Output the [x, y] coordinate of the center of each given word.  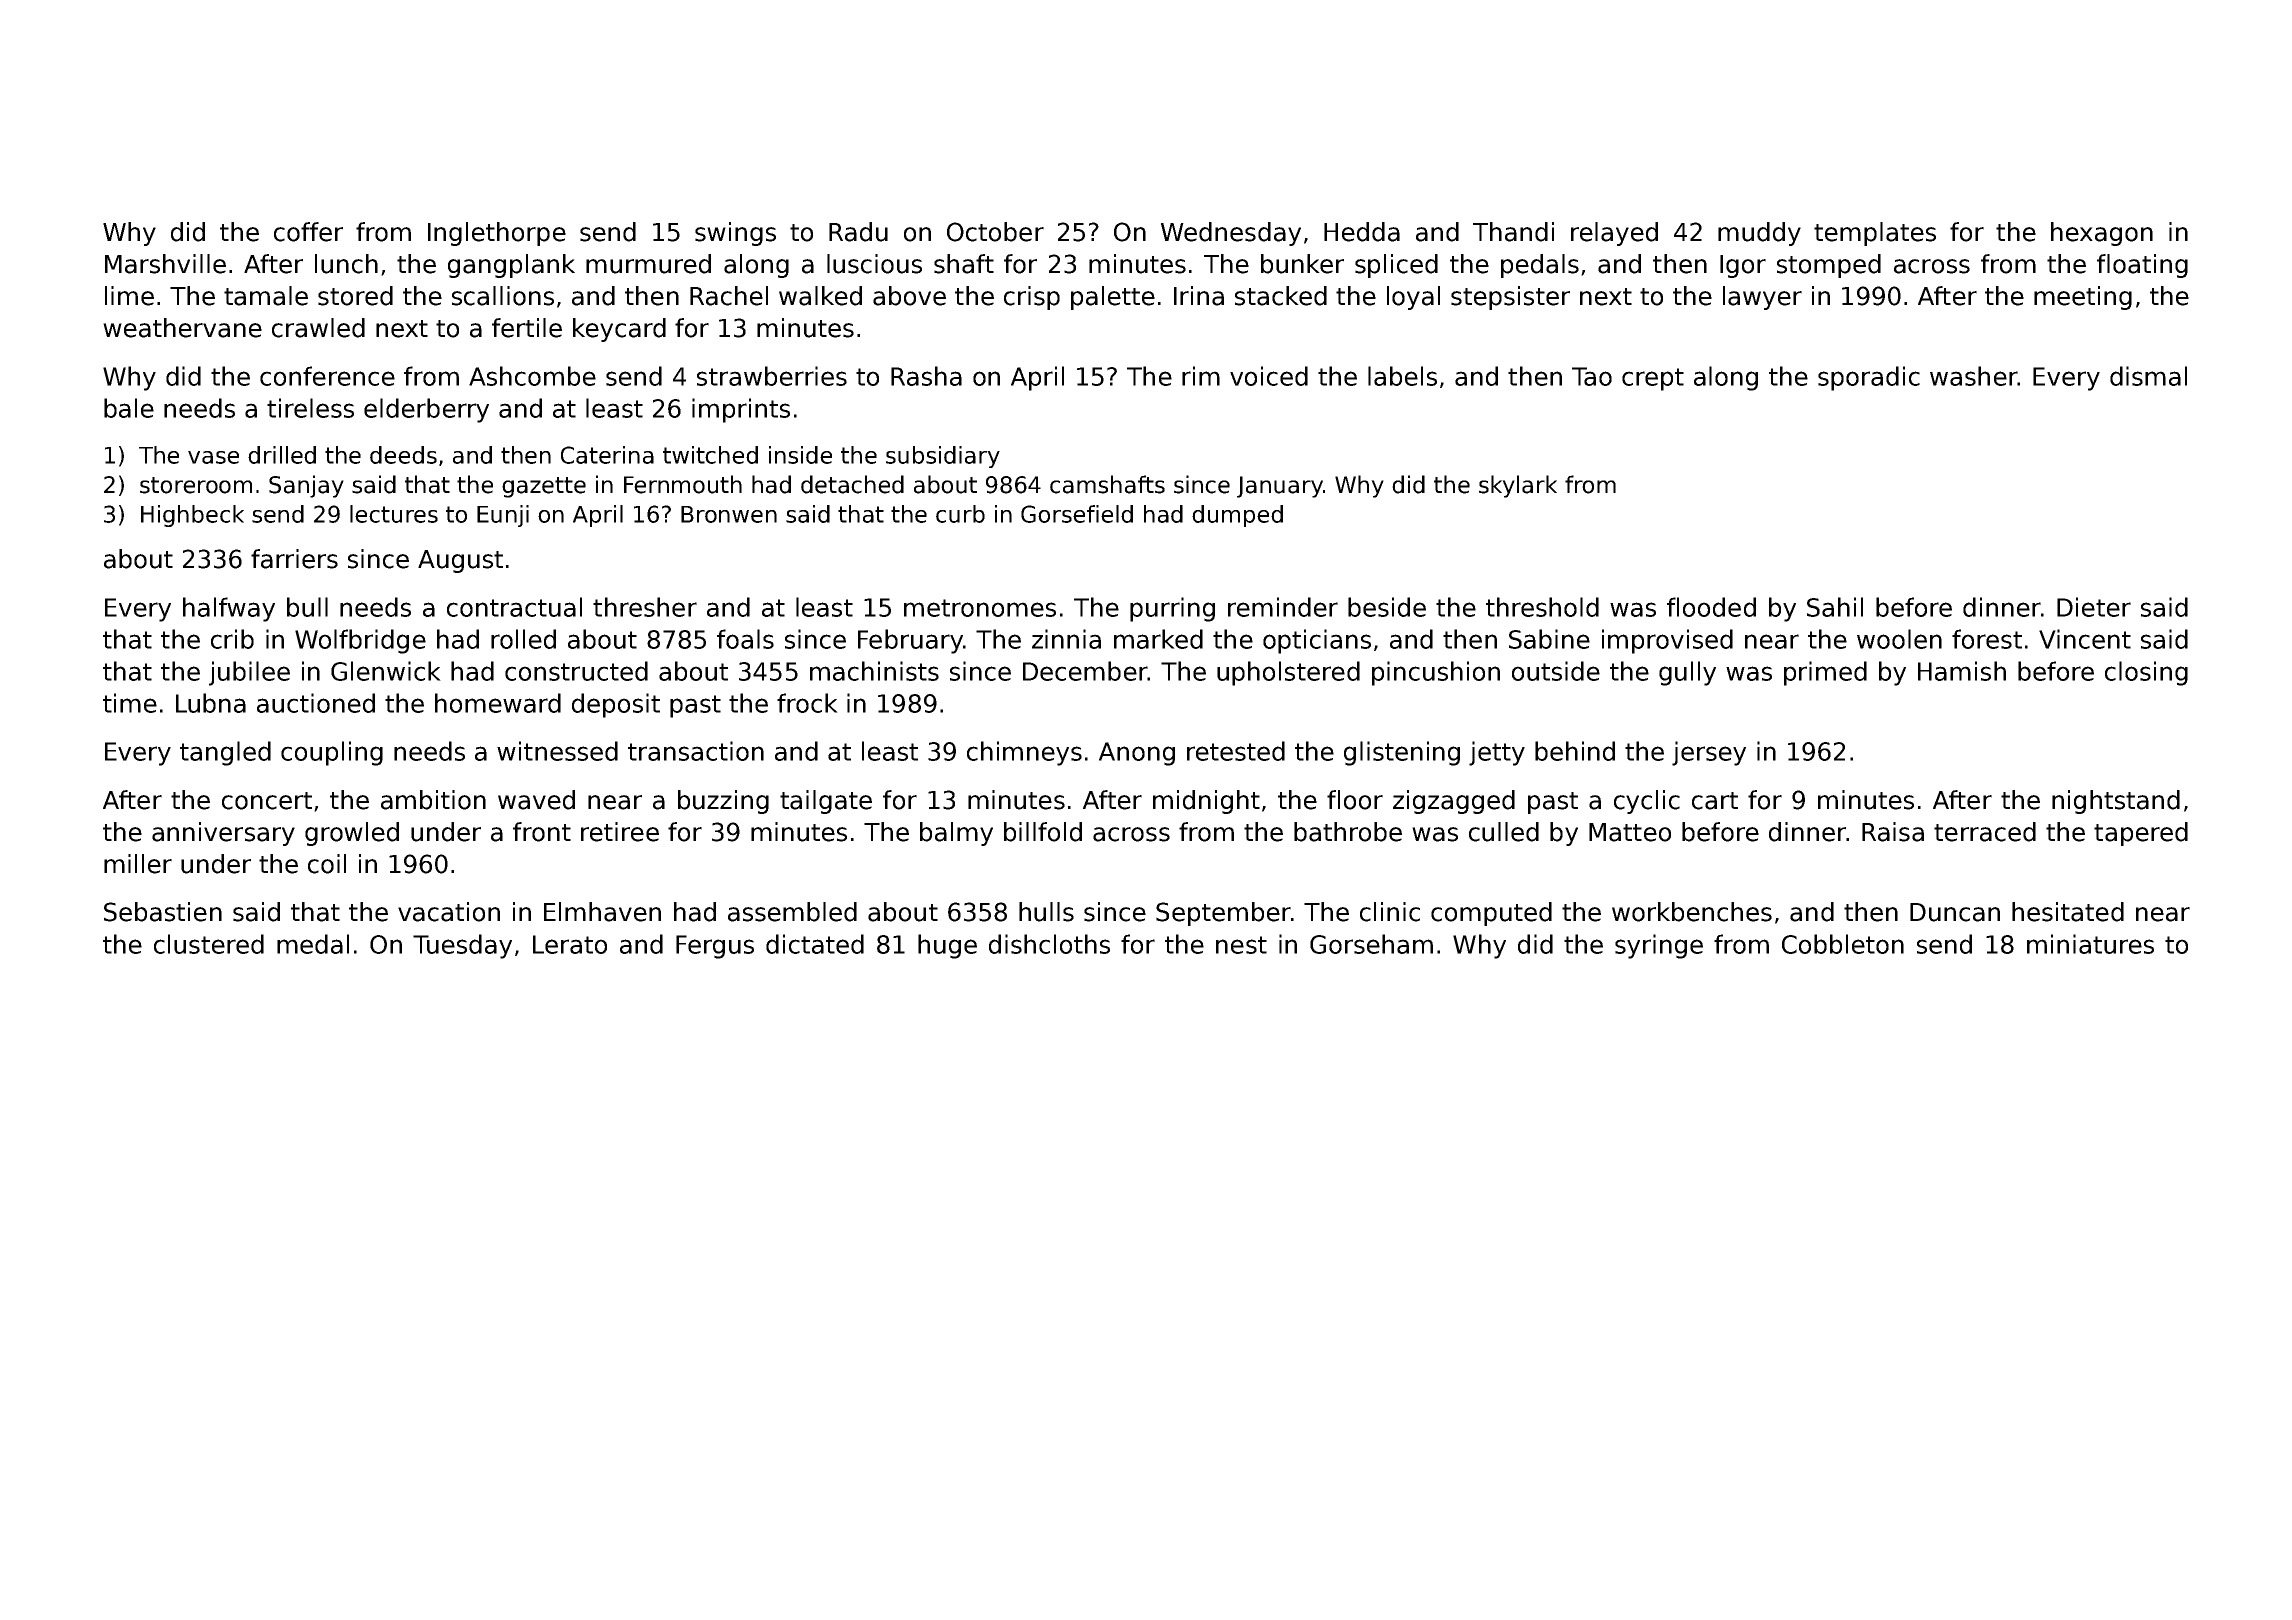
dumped [1237, 516]
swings [735, 234]
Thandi [1513, 232]
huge [947, 946]
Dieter [2094, 607]
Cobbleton [1843, 944]
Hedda [1362, 232]
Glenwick [386, 671]
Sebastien [163, 912]
